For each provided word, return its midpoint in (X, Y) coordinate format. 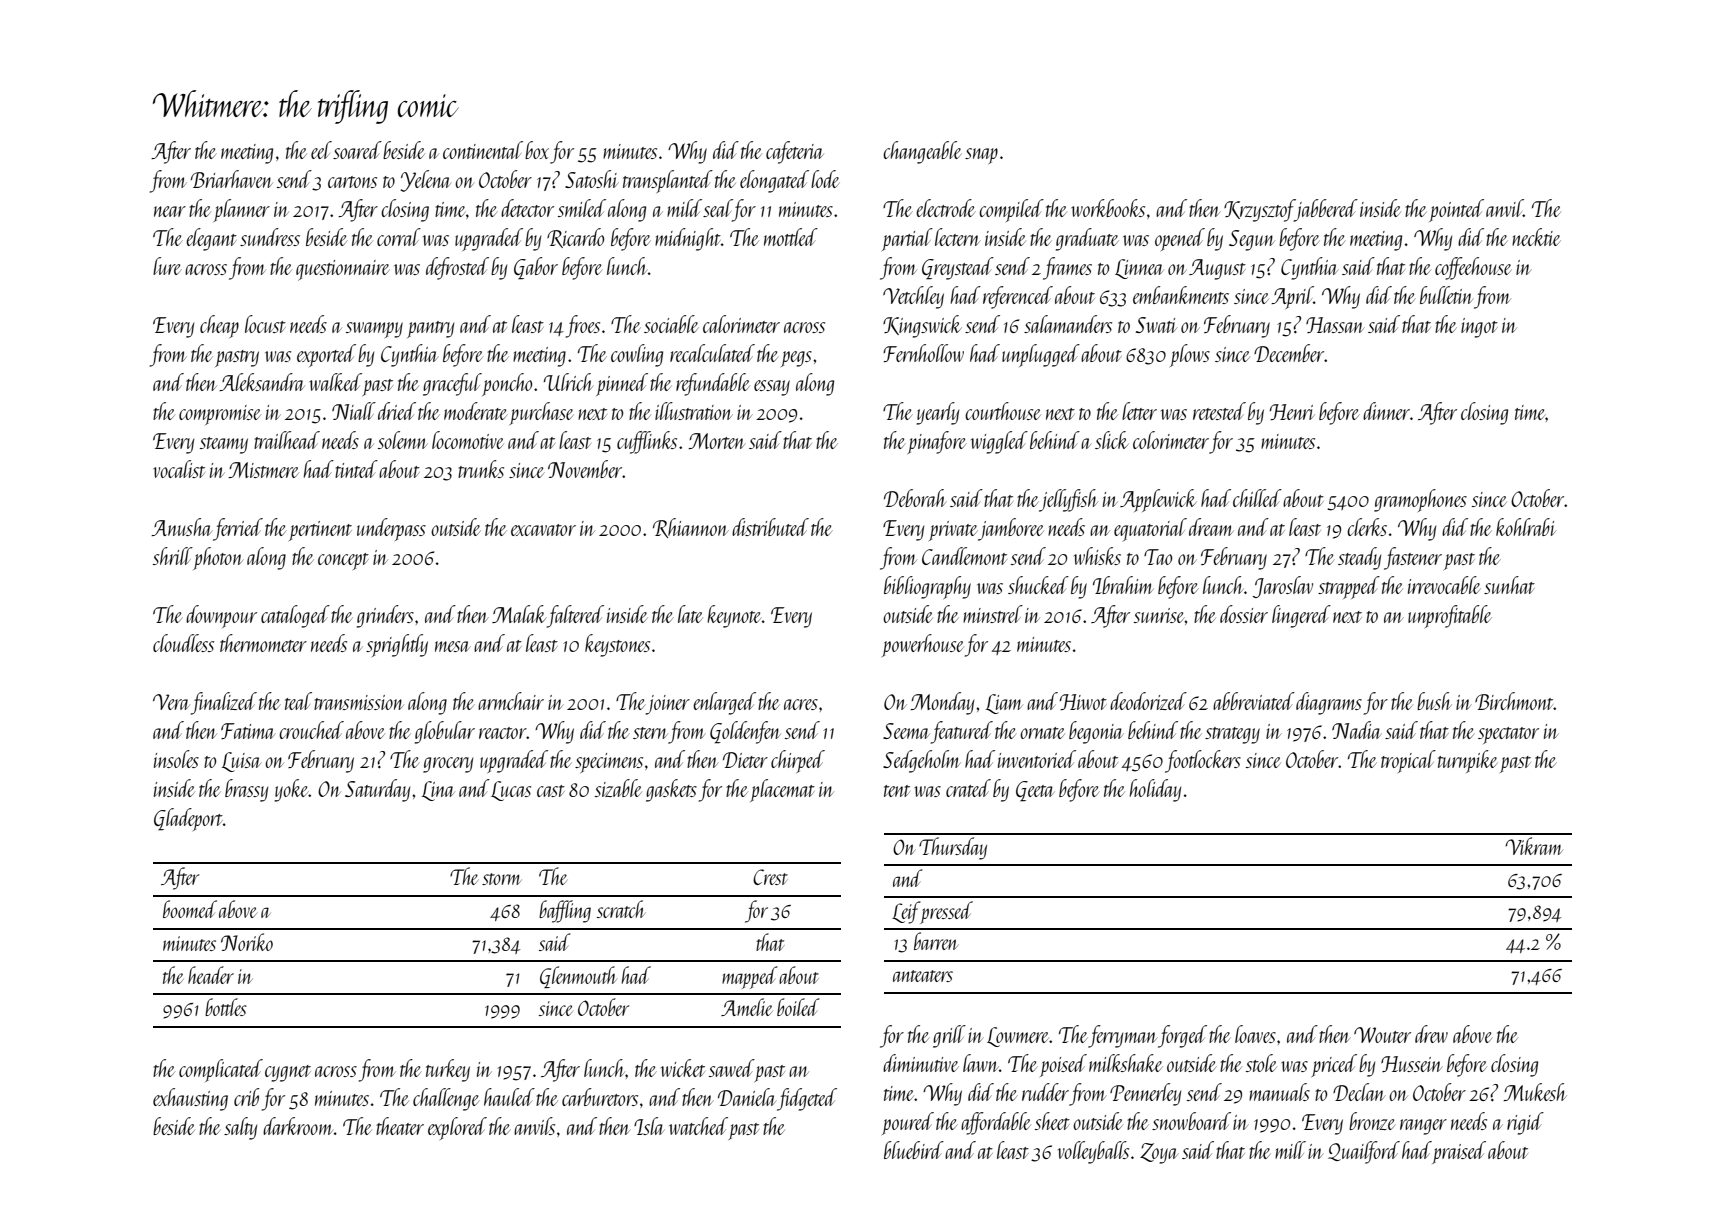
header (211, 975)
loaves (1255, 1034)
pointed (1456, 210)
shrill (173, 556)
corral (399, 237)
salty (240, 1128)
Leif (906, 912)
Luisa (242, 762)
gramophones (1420, 500)
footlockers (1203, 761)
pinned (622, 384)
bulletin (1447, 295)
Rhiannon (691, 528)
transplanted (668, 181)
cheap (219, 326)
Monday (942, 703)
